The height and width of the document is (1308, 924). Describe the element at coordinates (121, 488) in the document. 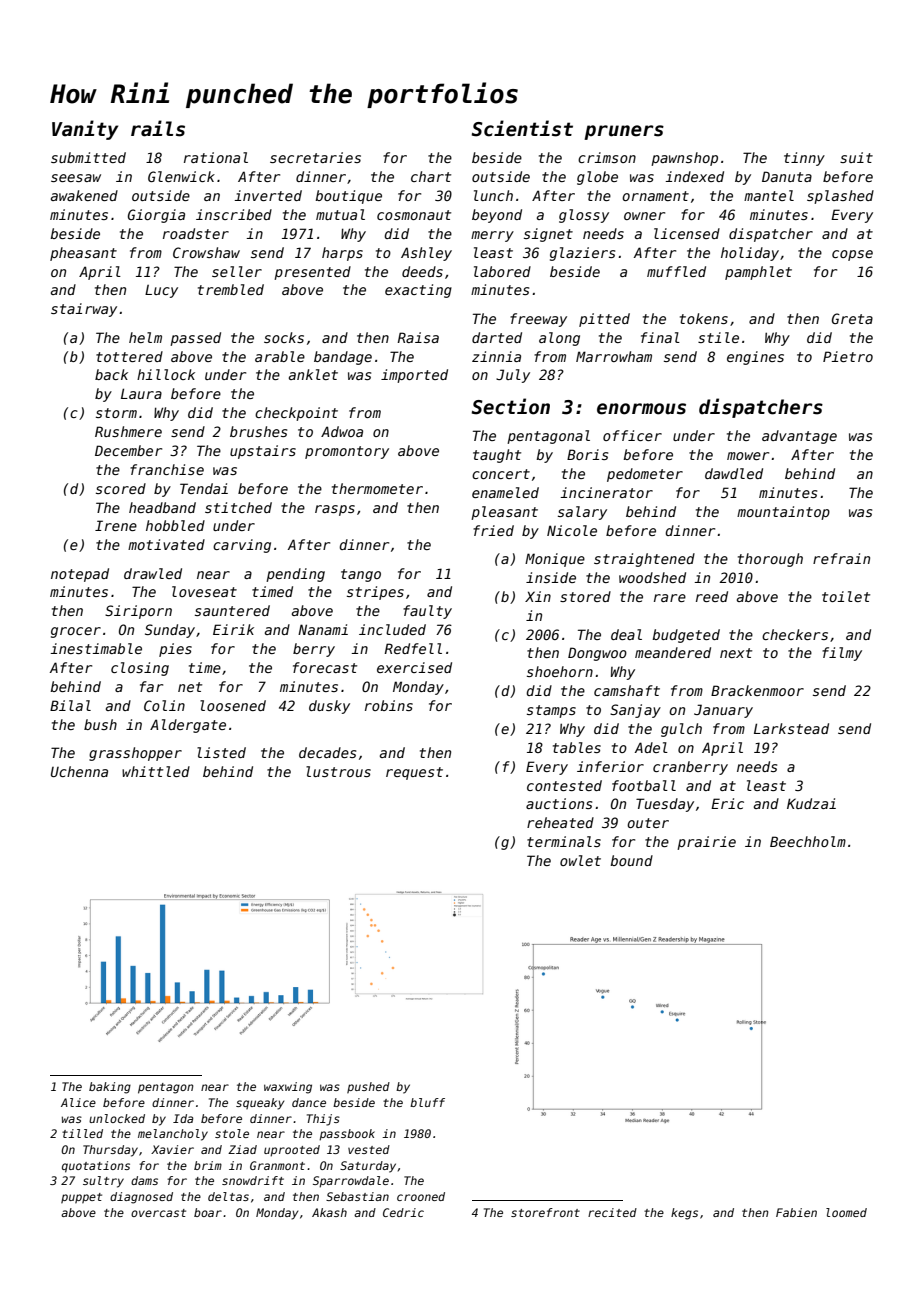

I see `scored` at that location.
